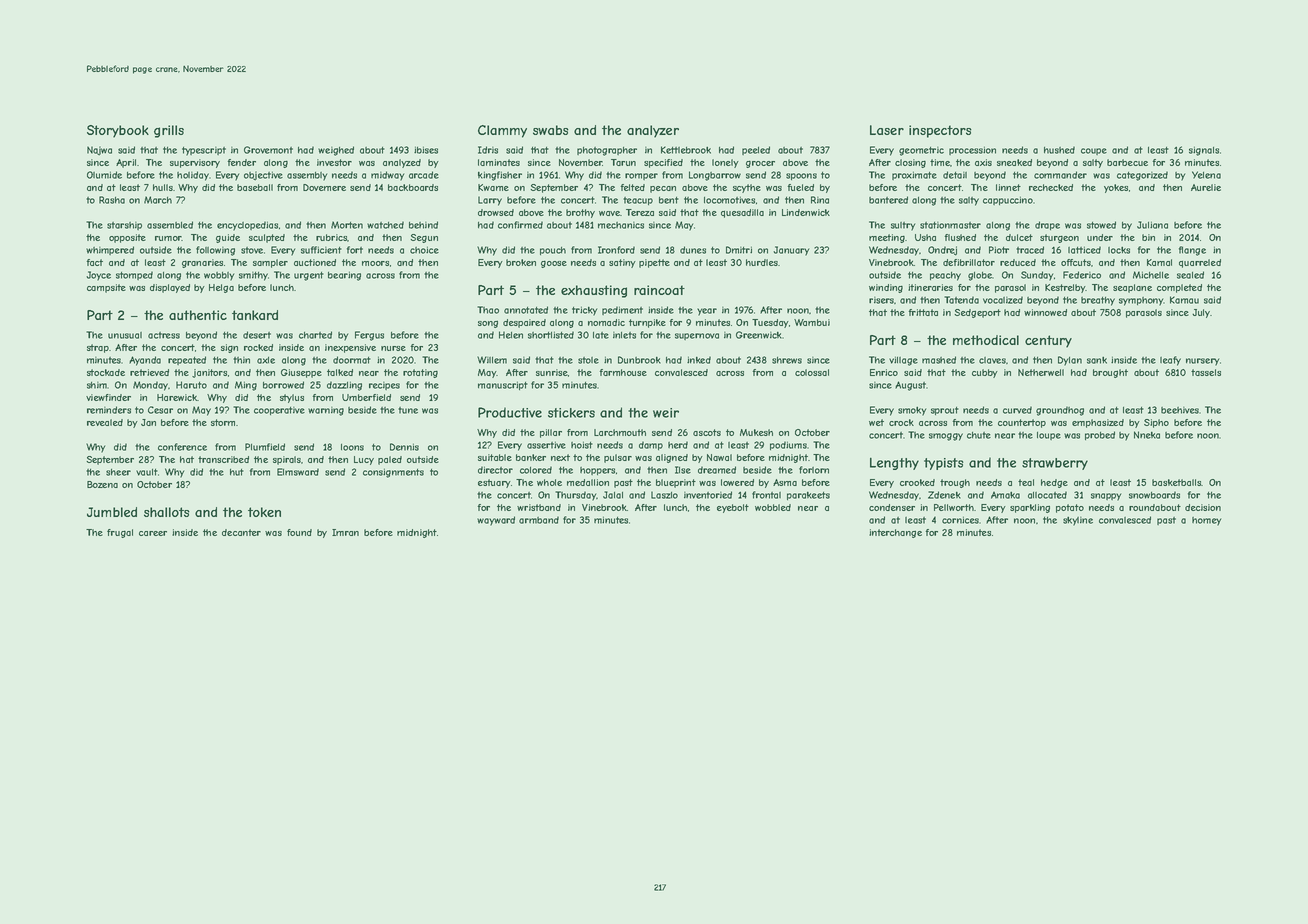  Describe the element at coordinates (1180, 410) in the screenshot. I see `beehives` at that location.
